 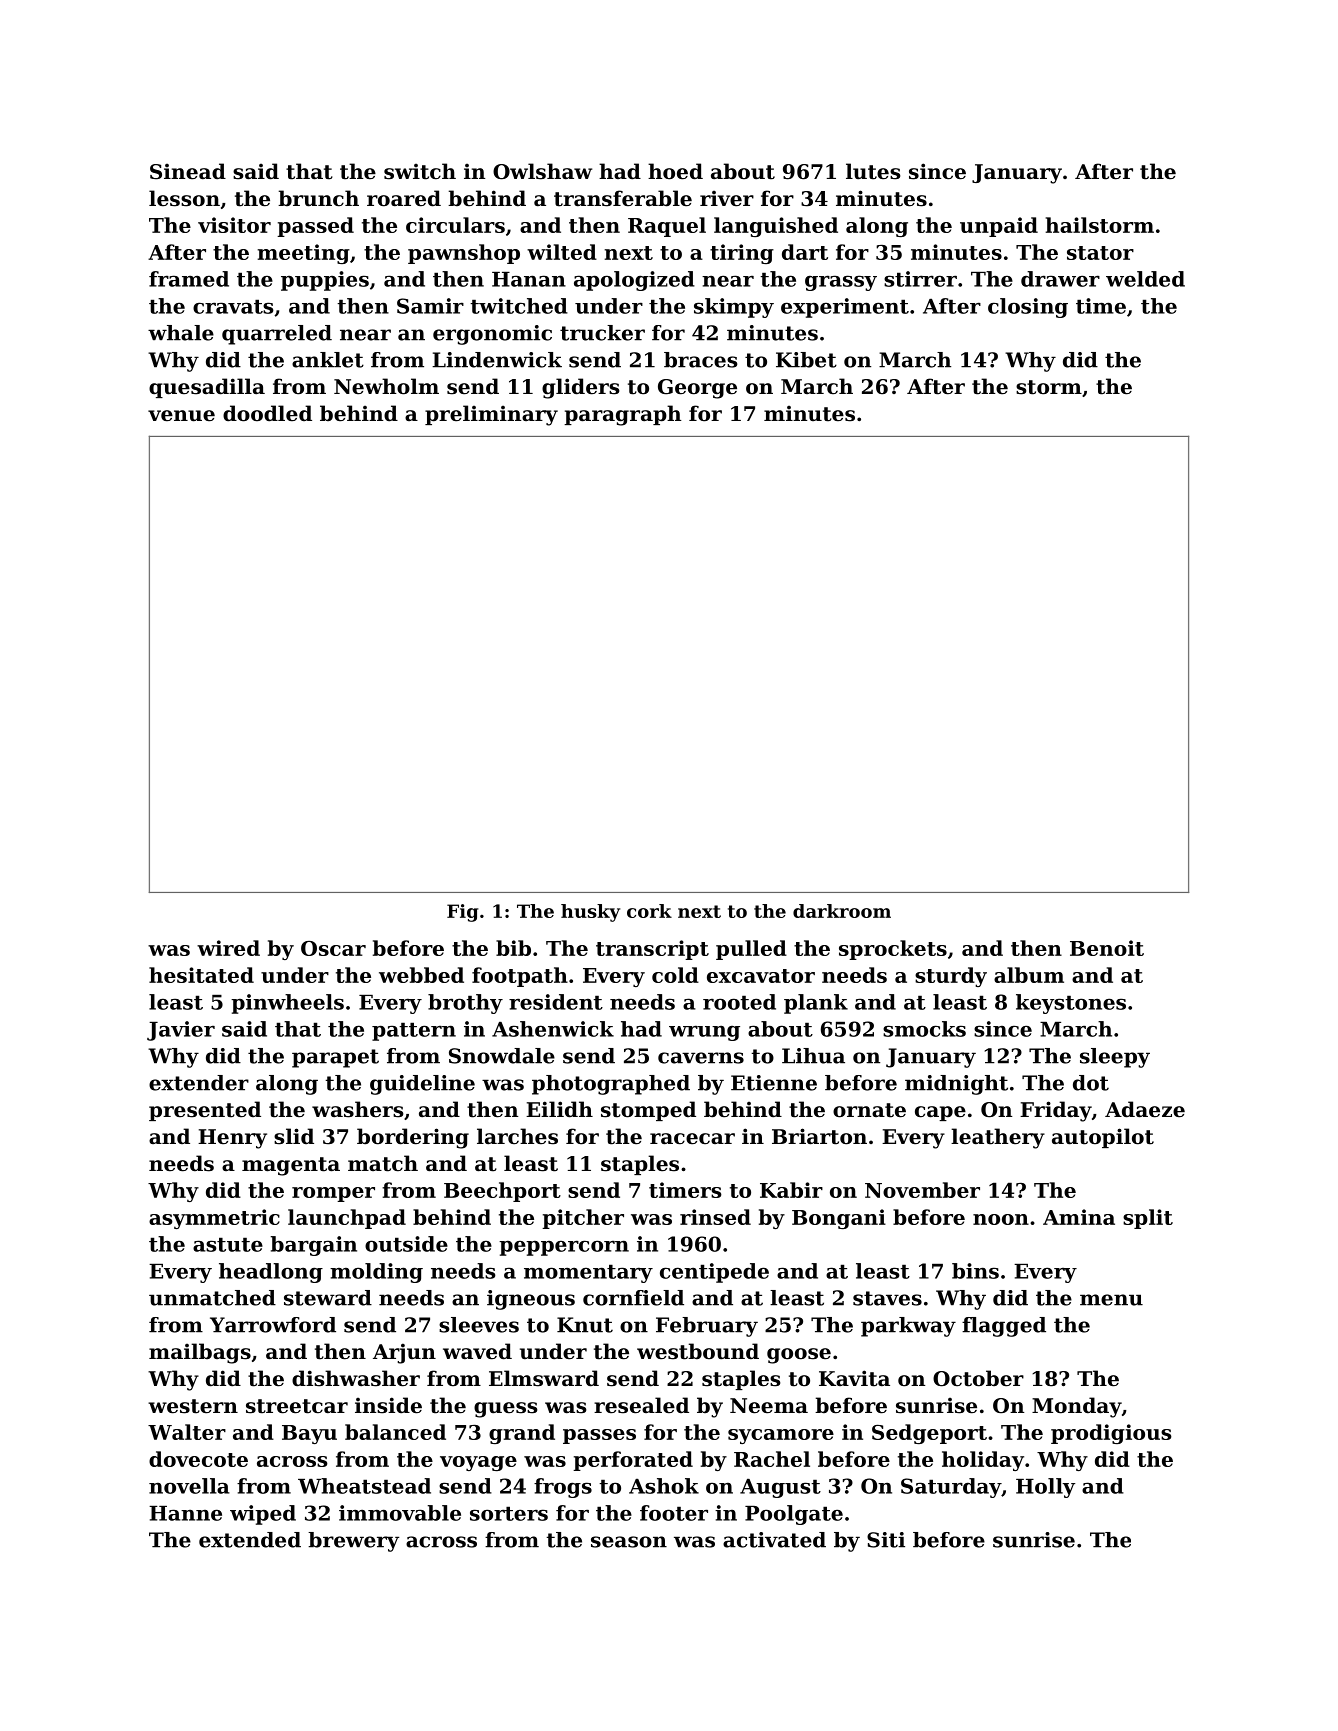 What do you see at coordinates (309, 1434) in the image?
I see `Bayu` at bounding box center [309, 1434].
